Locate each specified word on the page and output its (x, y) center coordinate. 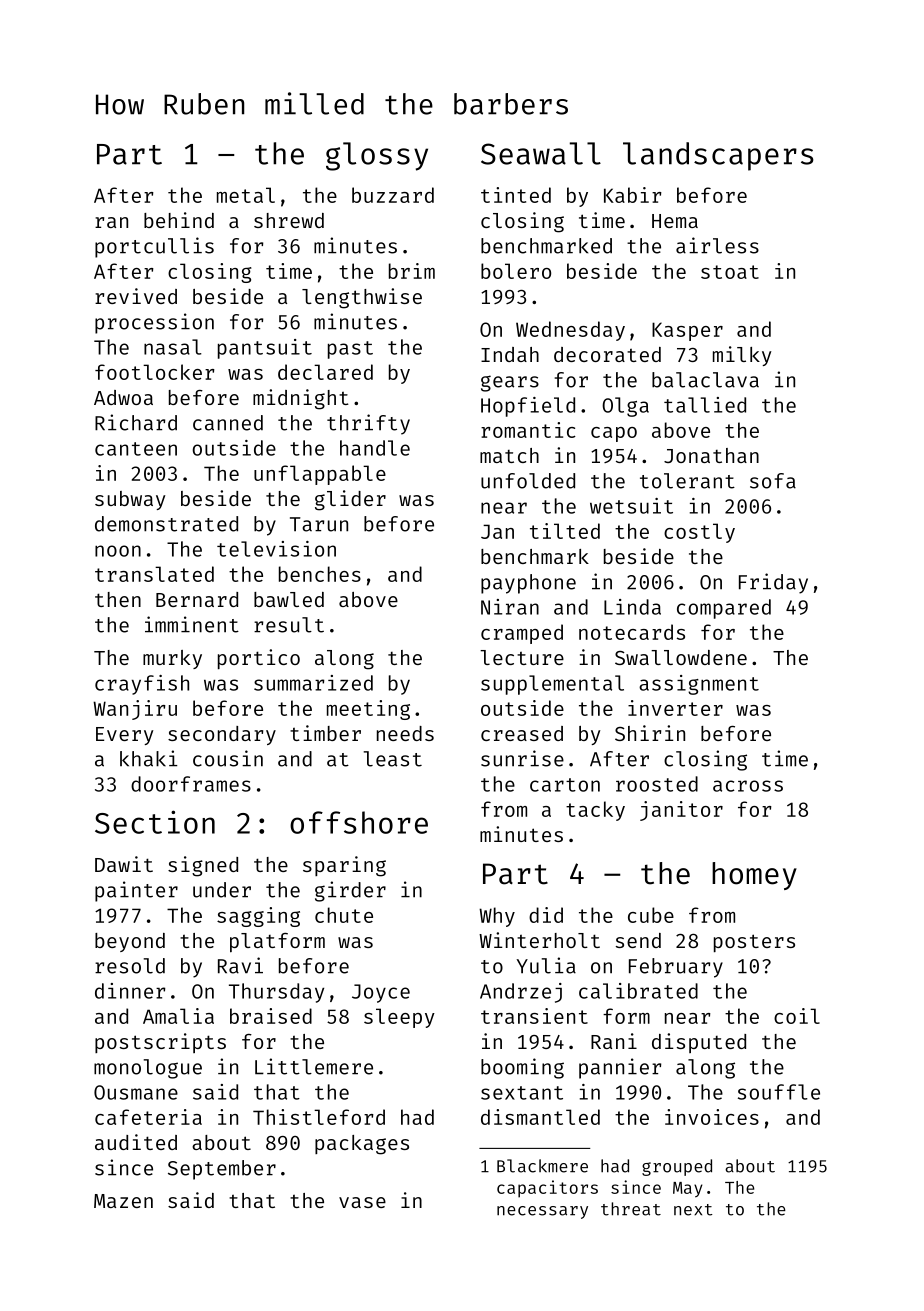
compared (724, 609)
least (393, 759)
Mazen (123, 1201)
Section (155, 822)
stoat (730, 272)
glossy (377, 156)
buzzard (393, 195)
